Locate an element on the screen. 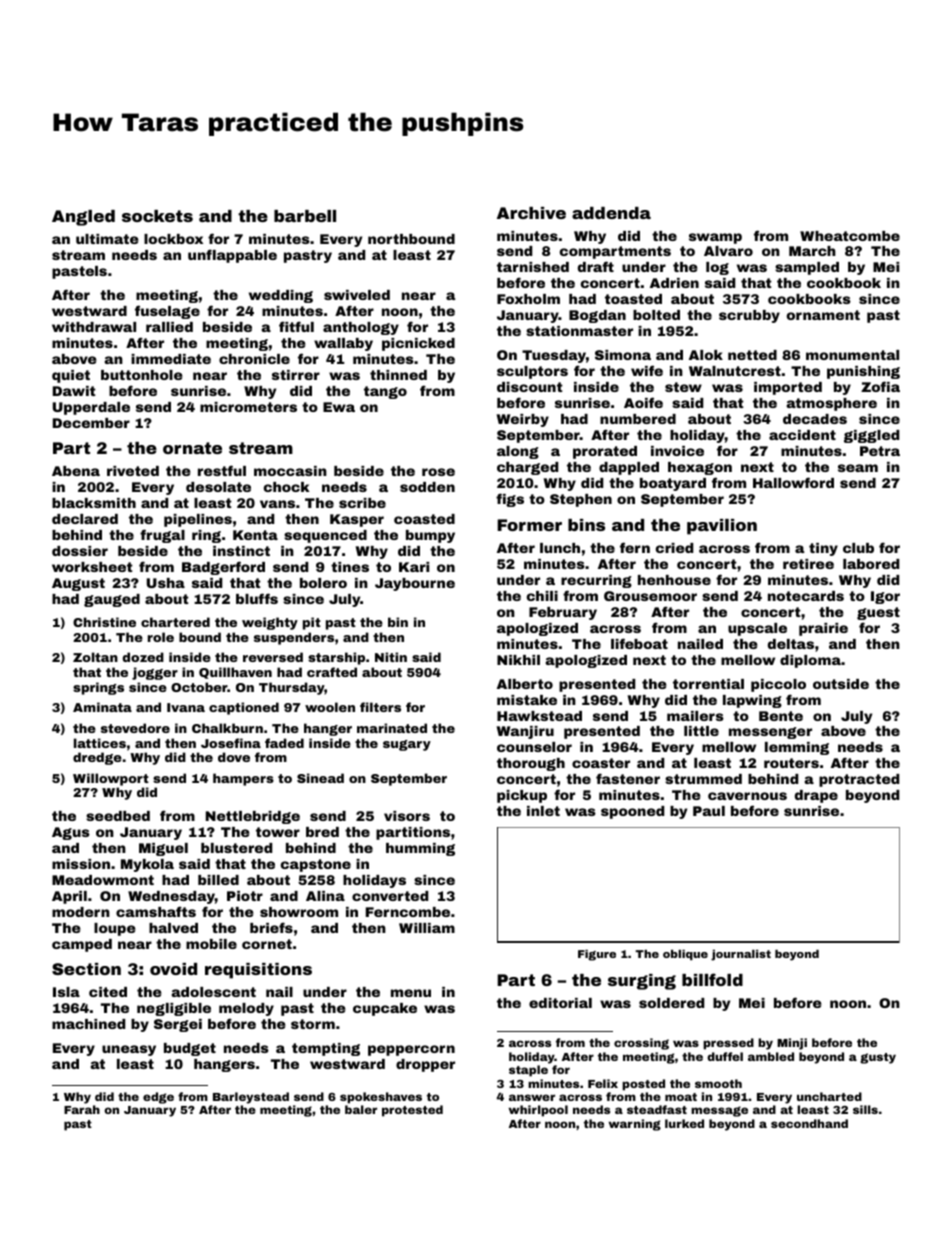 The image size is (952, 1233). weighty is located at coordinates (270, 623).
